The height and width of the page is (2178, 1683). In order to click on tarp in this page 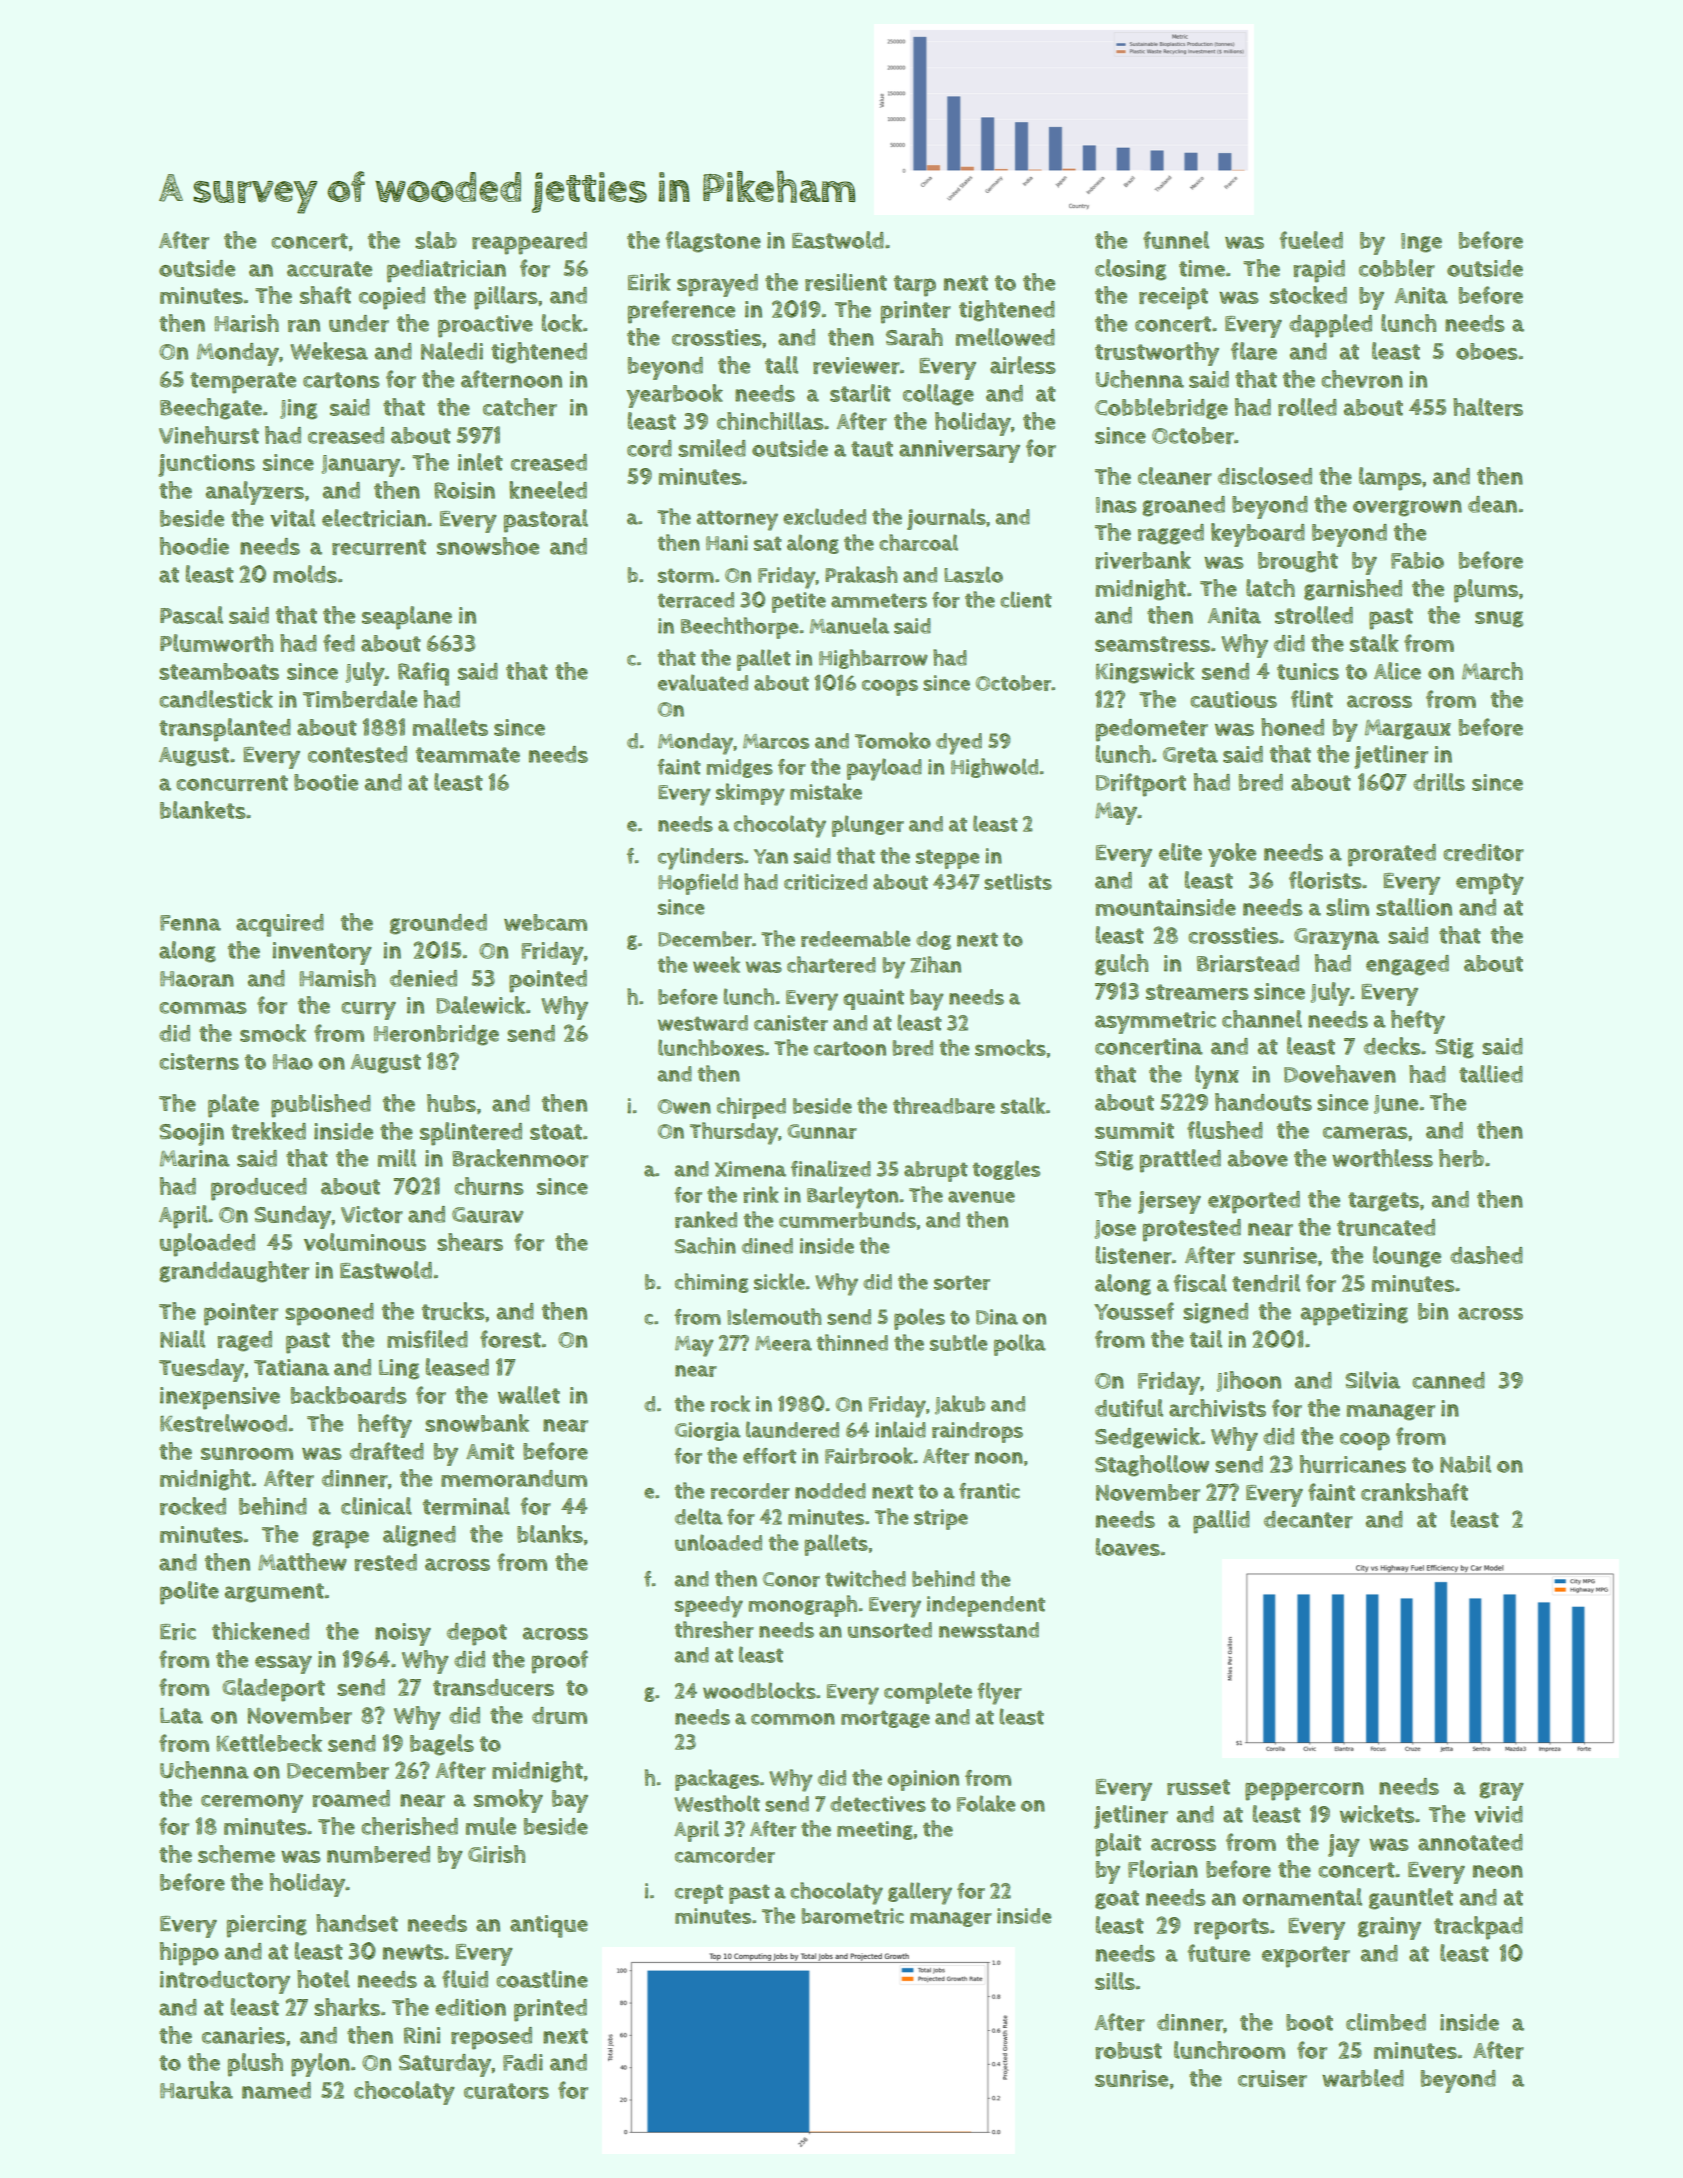, I will do `click(915, 286)`.
